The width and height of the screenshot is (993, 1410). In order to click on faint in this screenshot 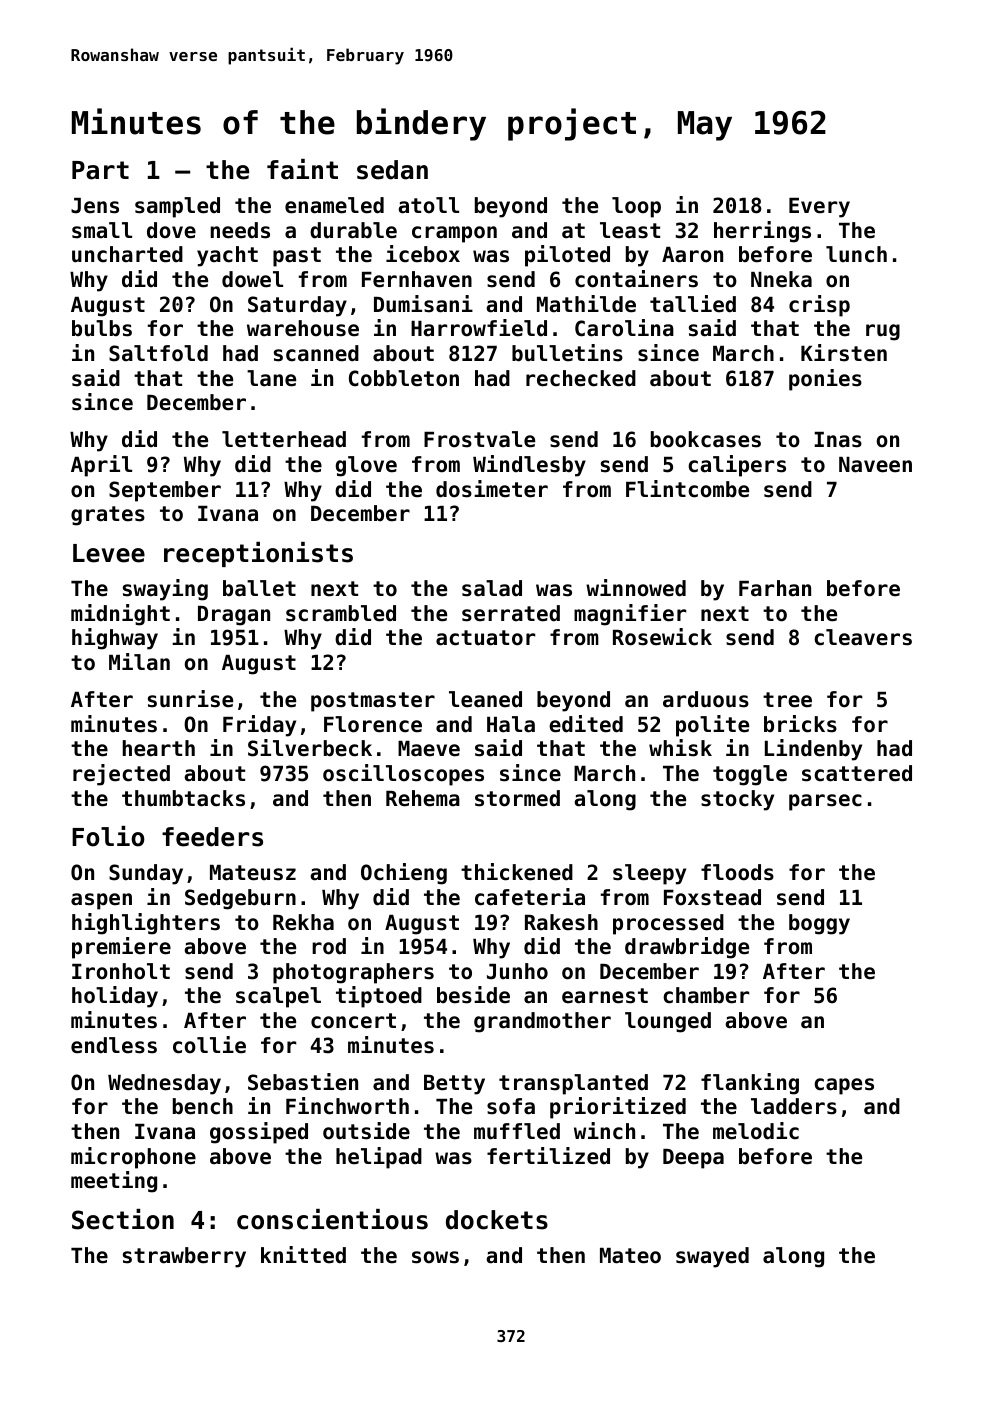, I will do `click(302, 169)`.
